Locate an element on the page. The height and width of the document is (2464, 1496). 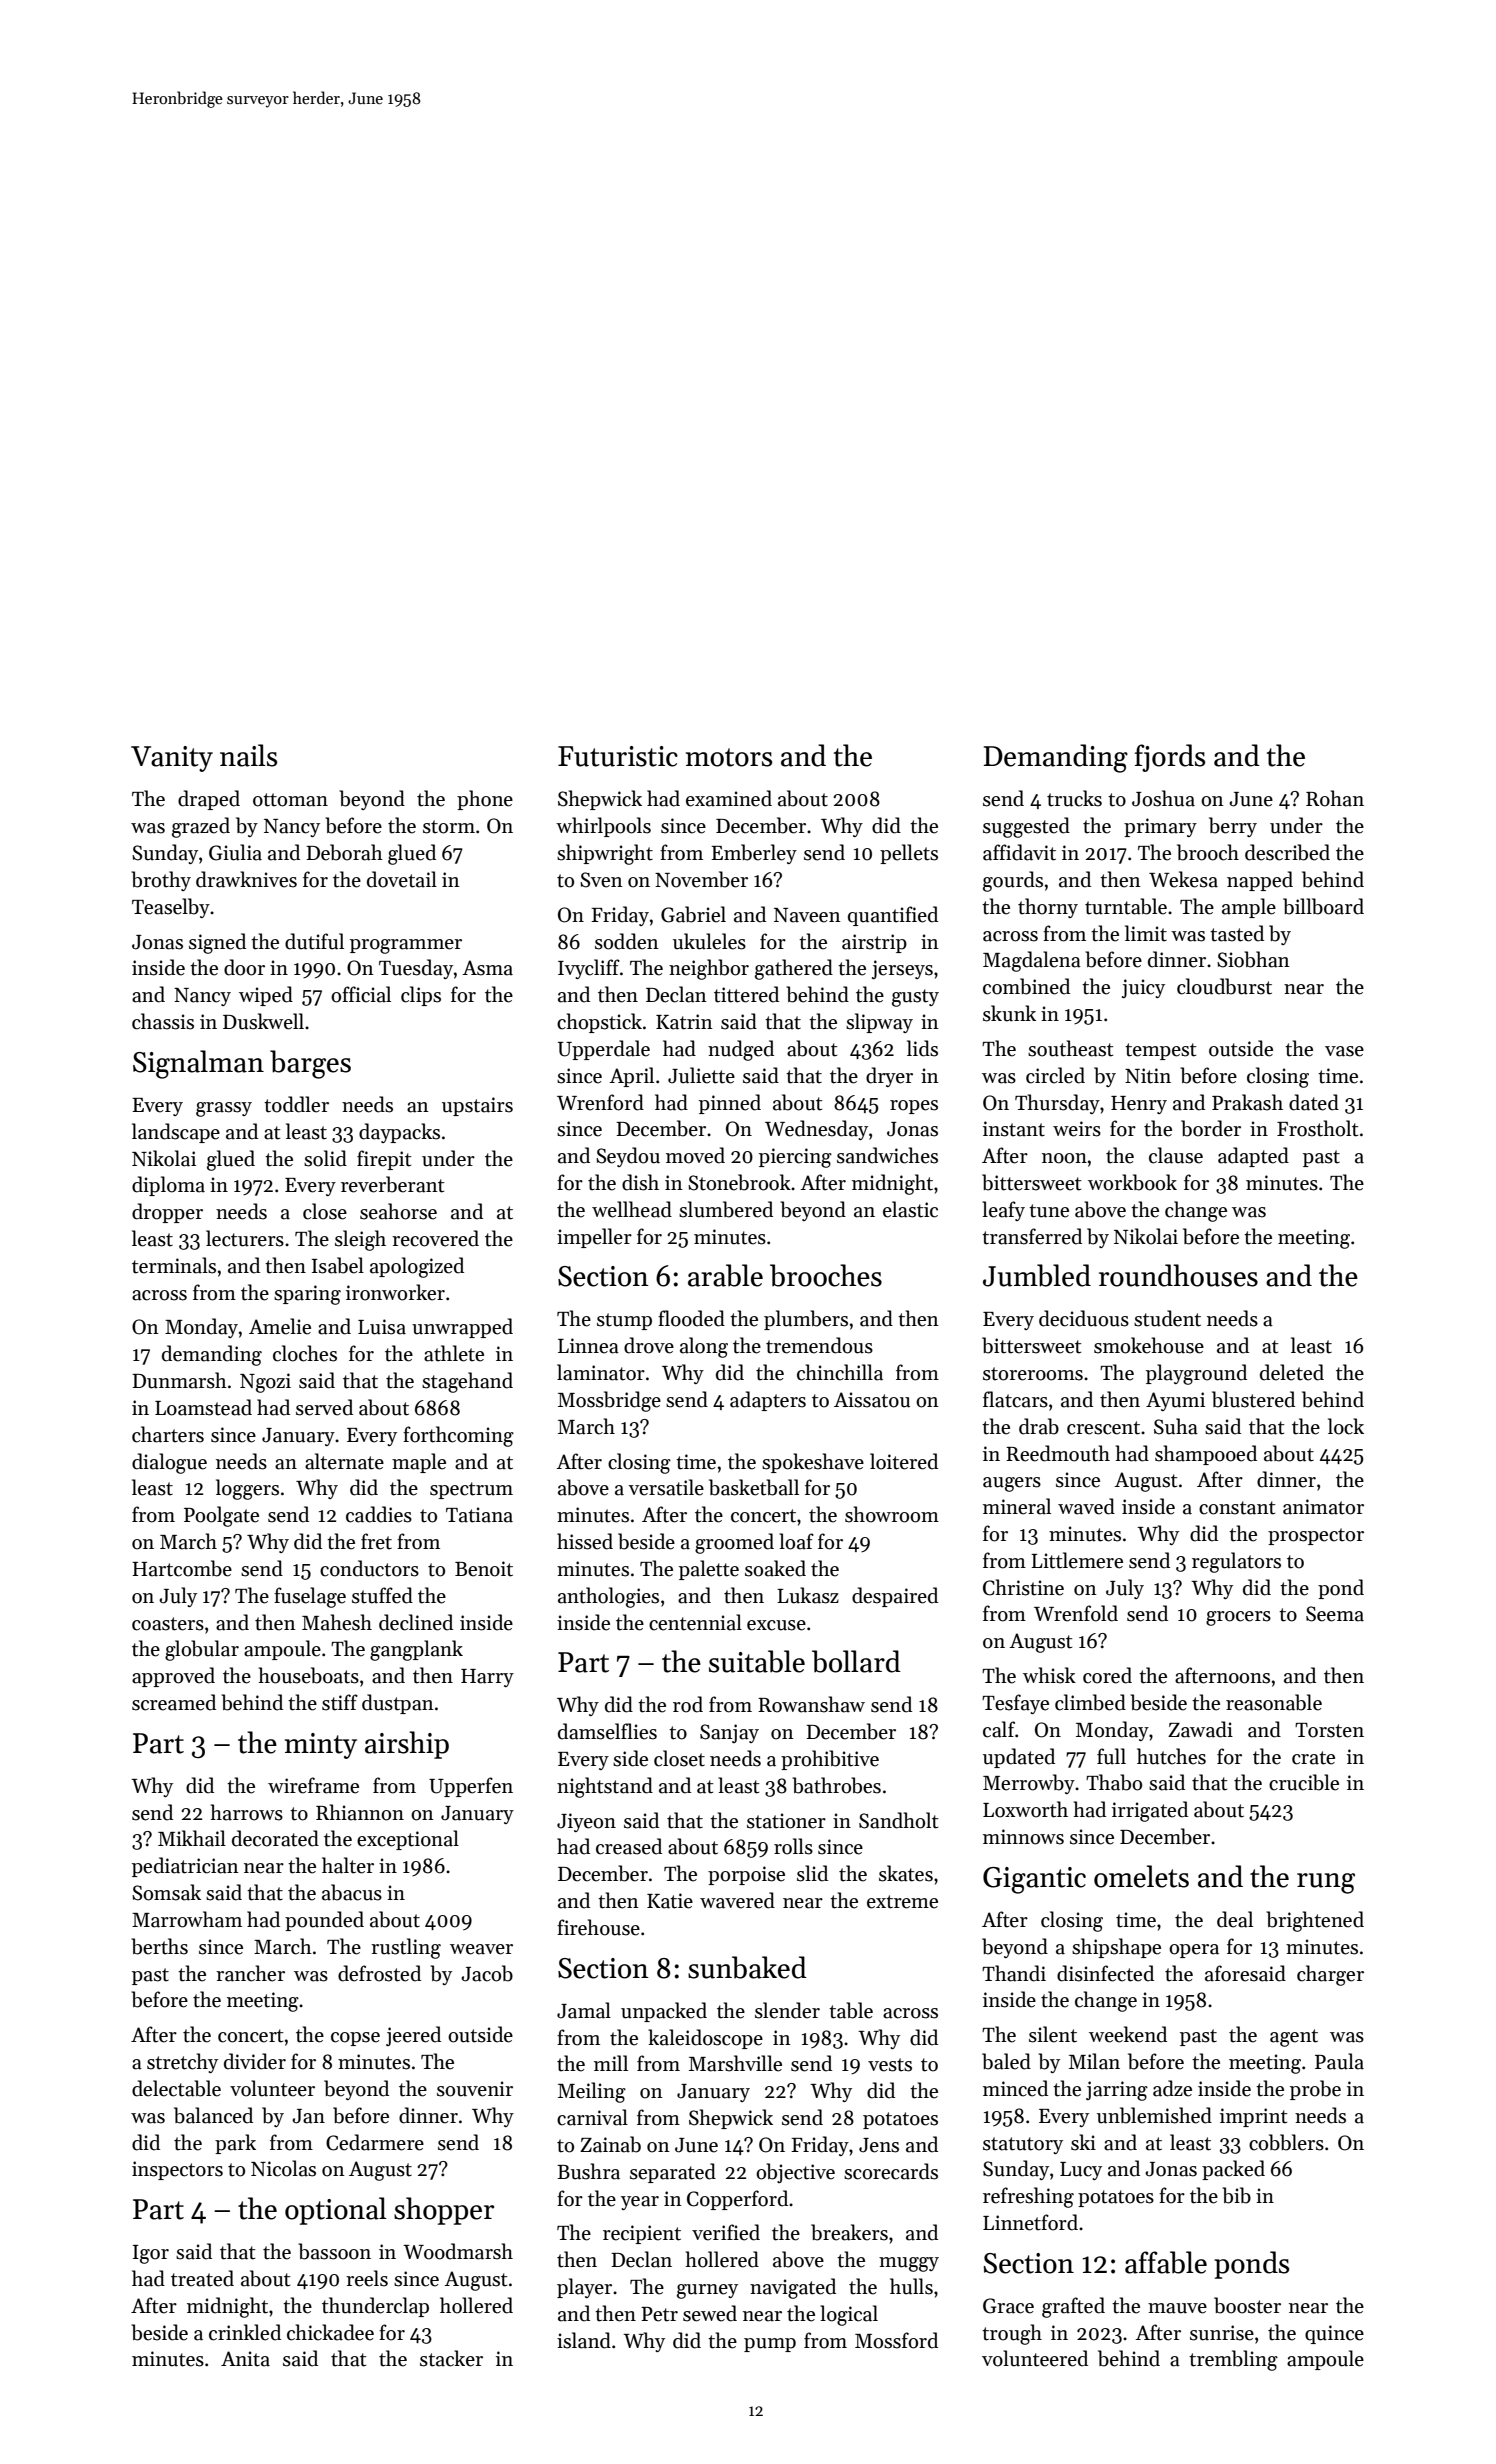
adze is located at coordinates (1172, 2088).
